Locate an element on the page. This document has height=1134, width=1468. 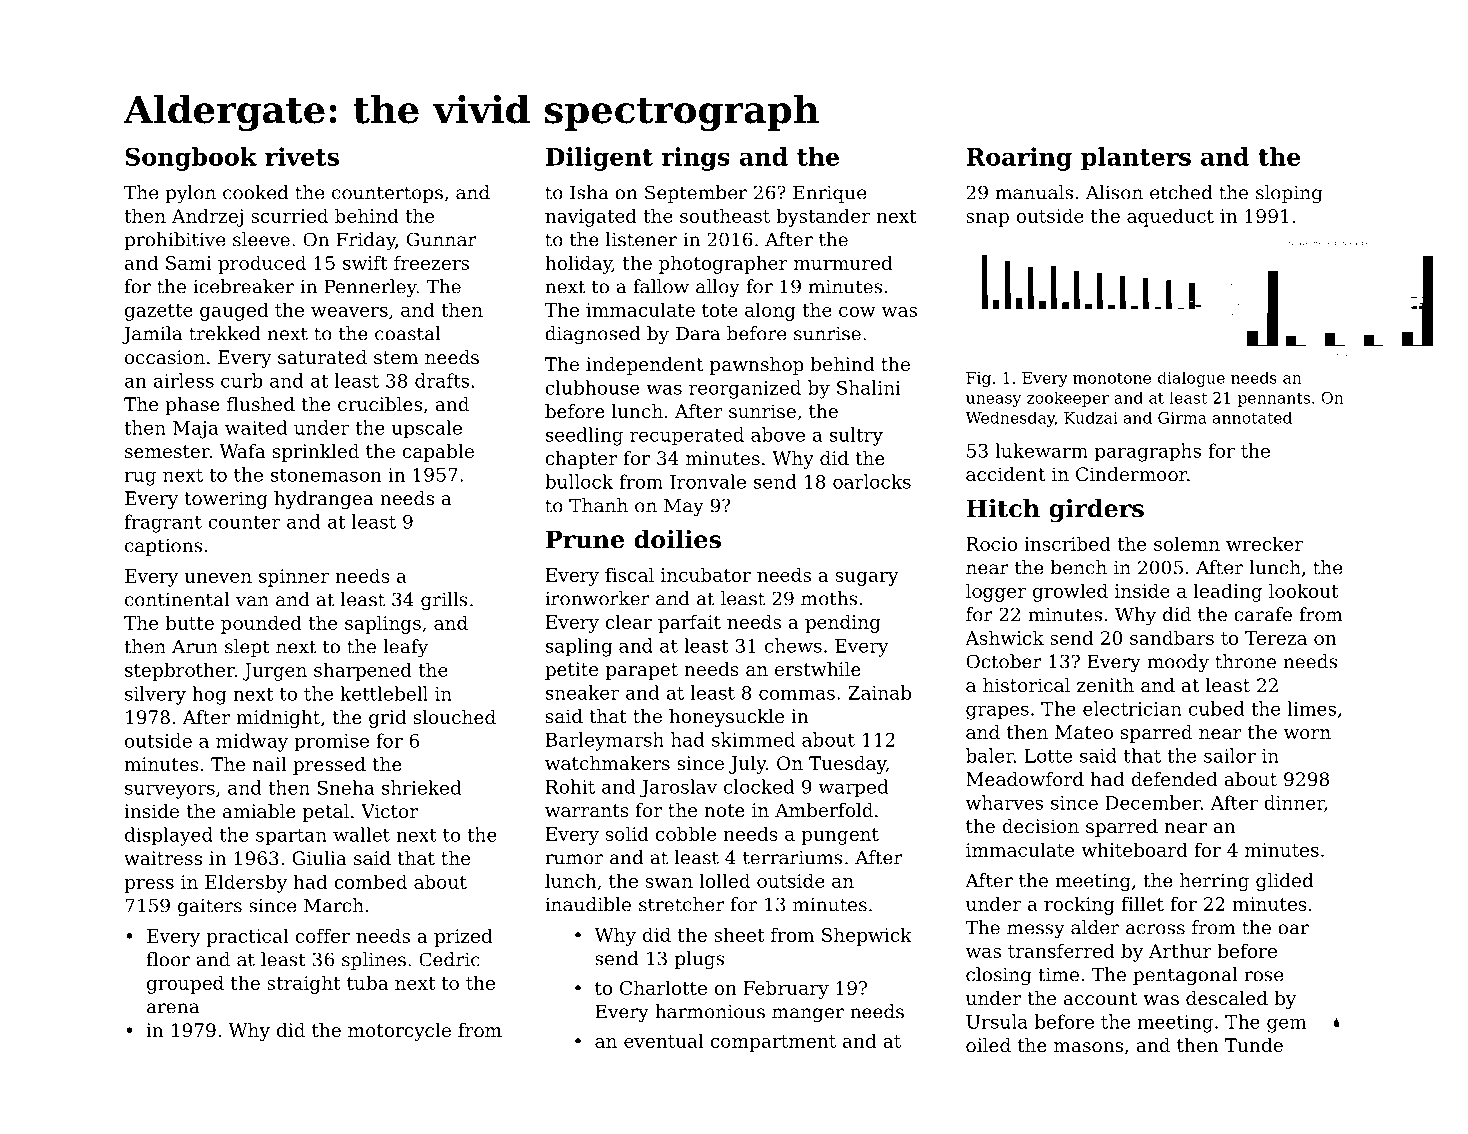
seedling is located at coordinates (584, 436).
